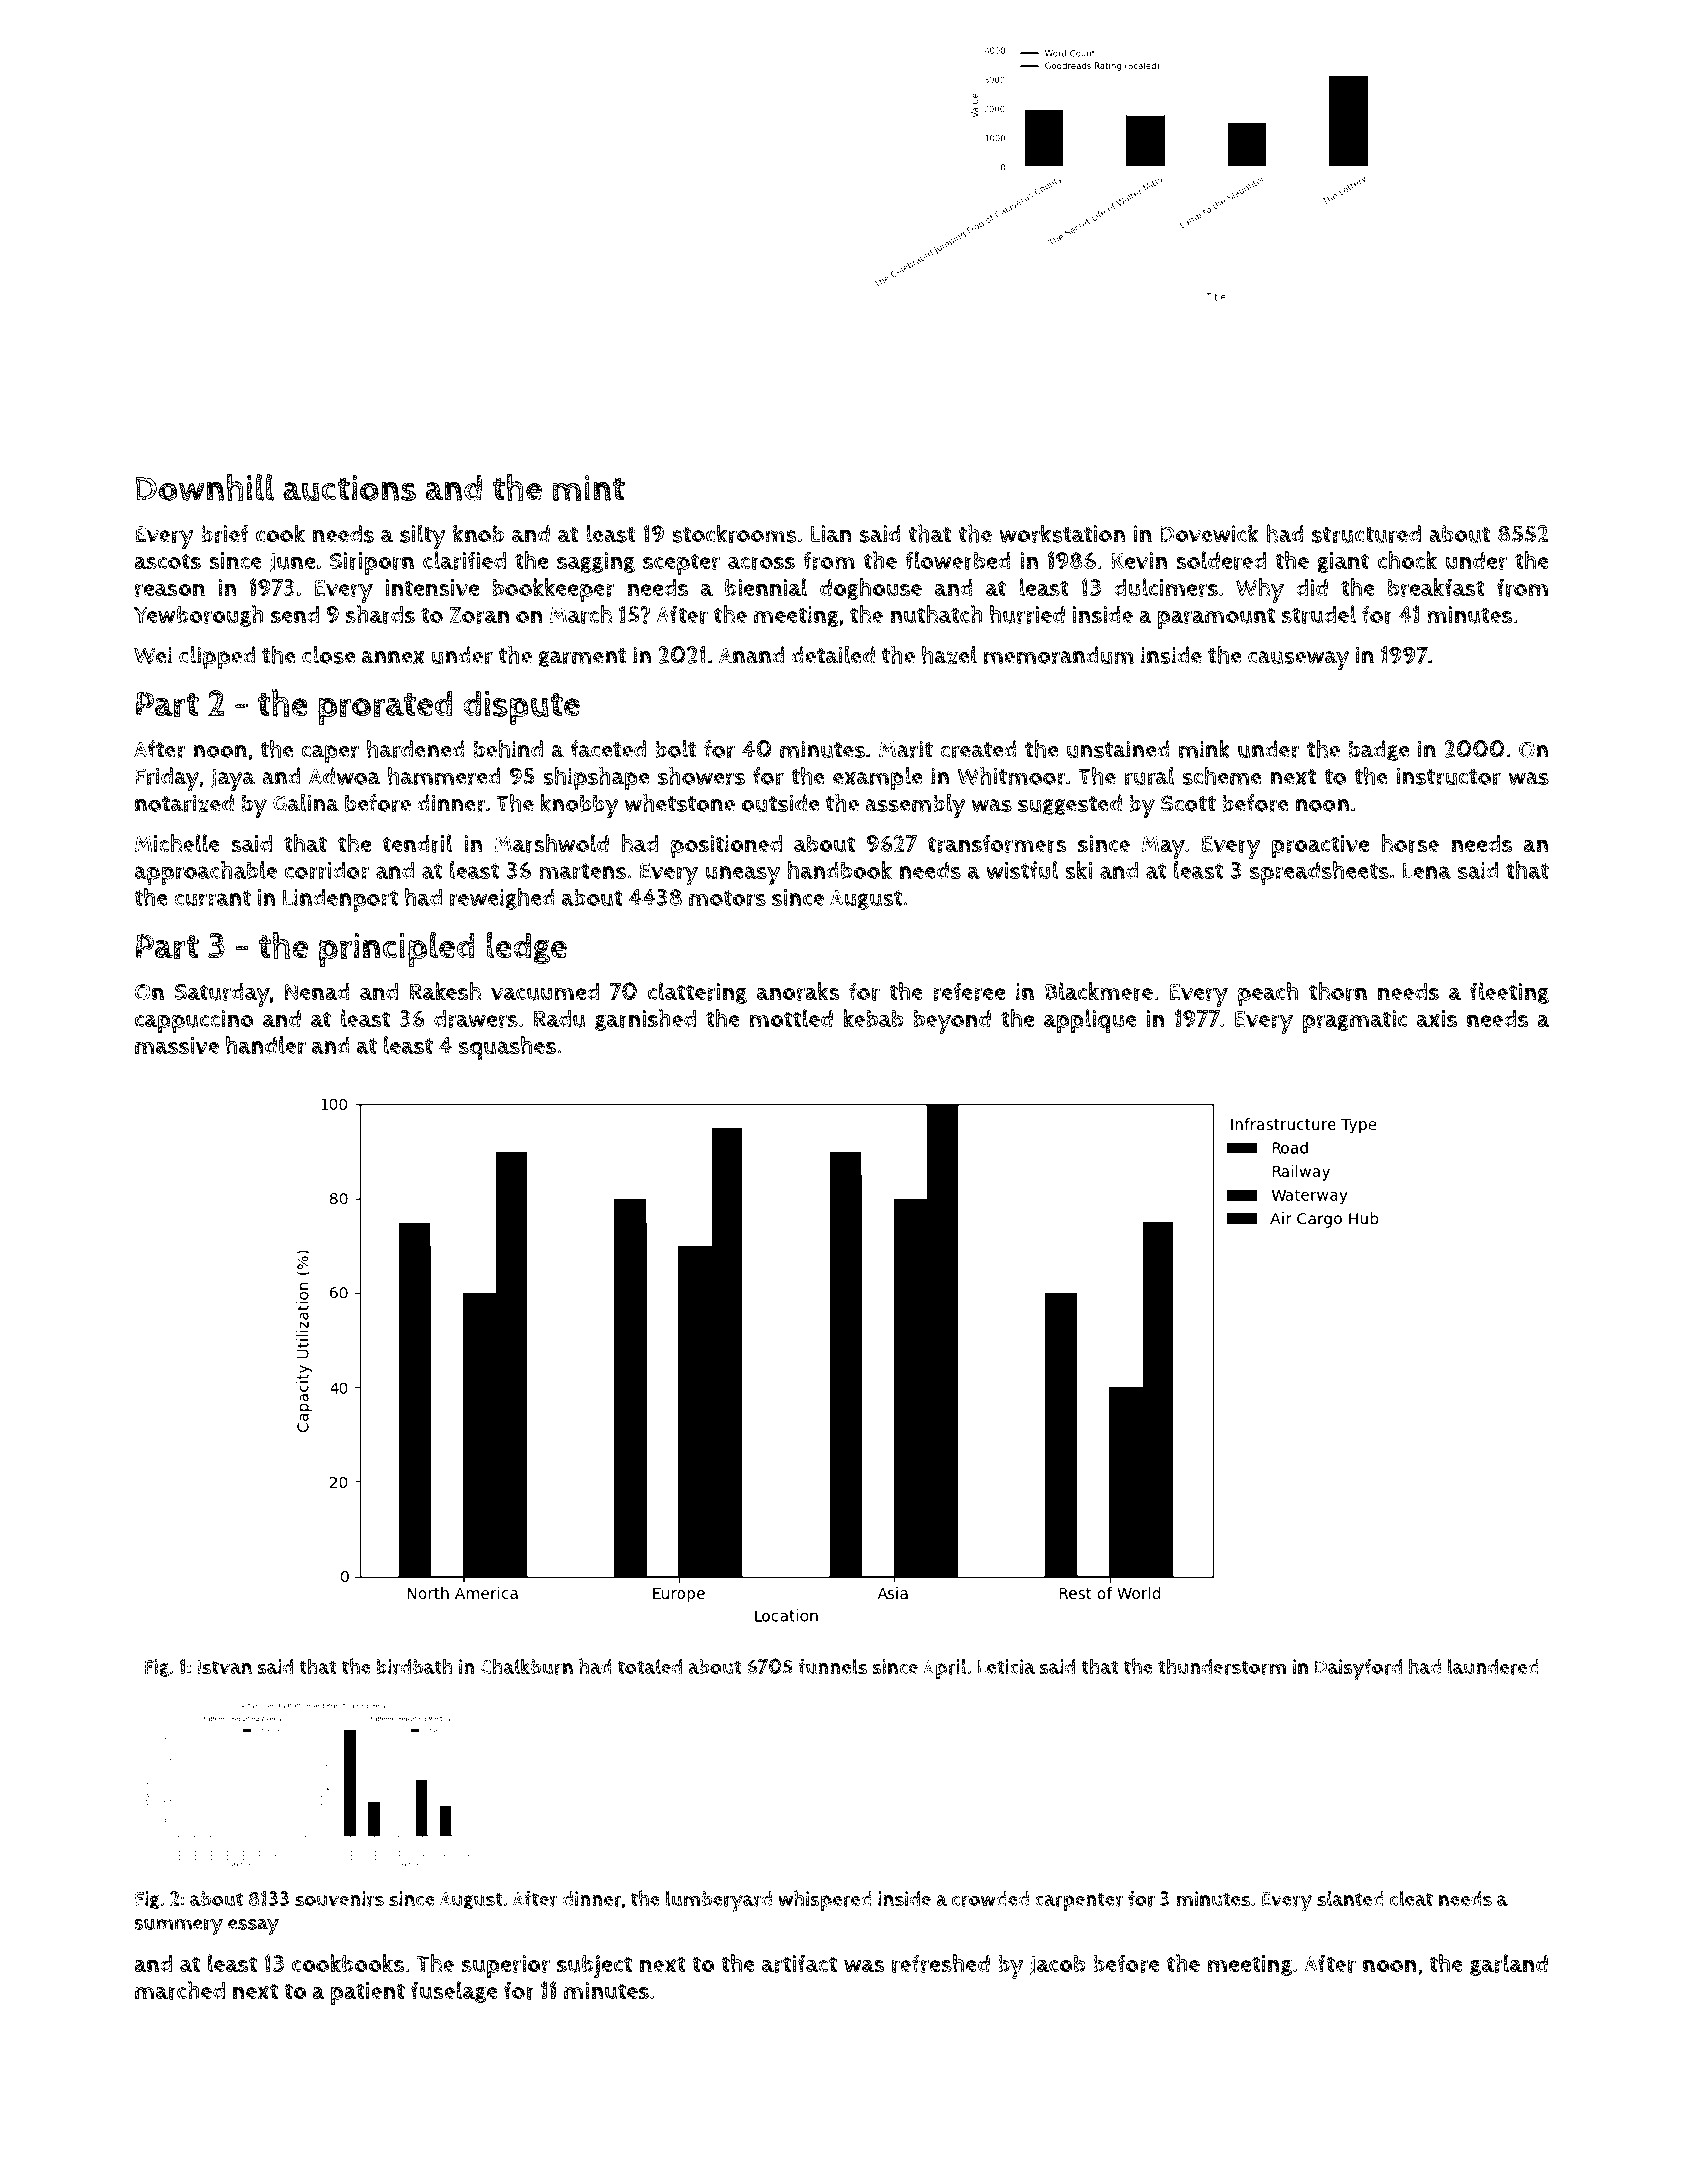 This image has width=1683, height=2178. I want to click on ski, so click(1078, 870).
